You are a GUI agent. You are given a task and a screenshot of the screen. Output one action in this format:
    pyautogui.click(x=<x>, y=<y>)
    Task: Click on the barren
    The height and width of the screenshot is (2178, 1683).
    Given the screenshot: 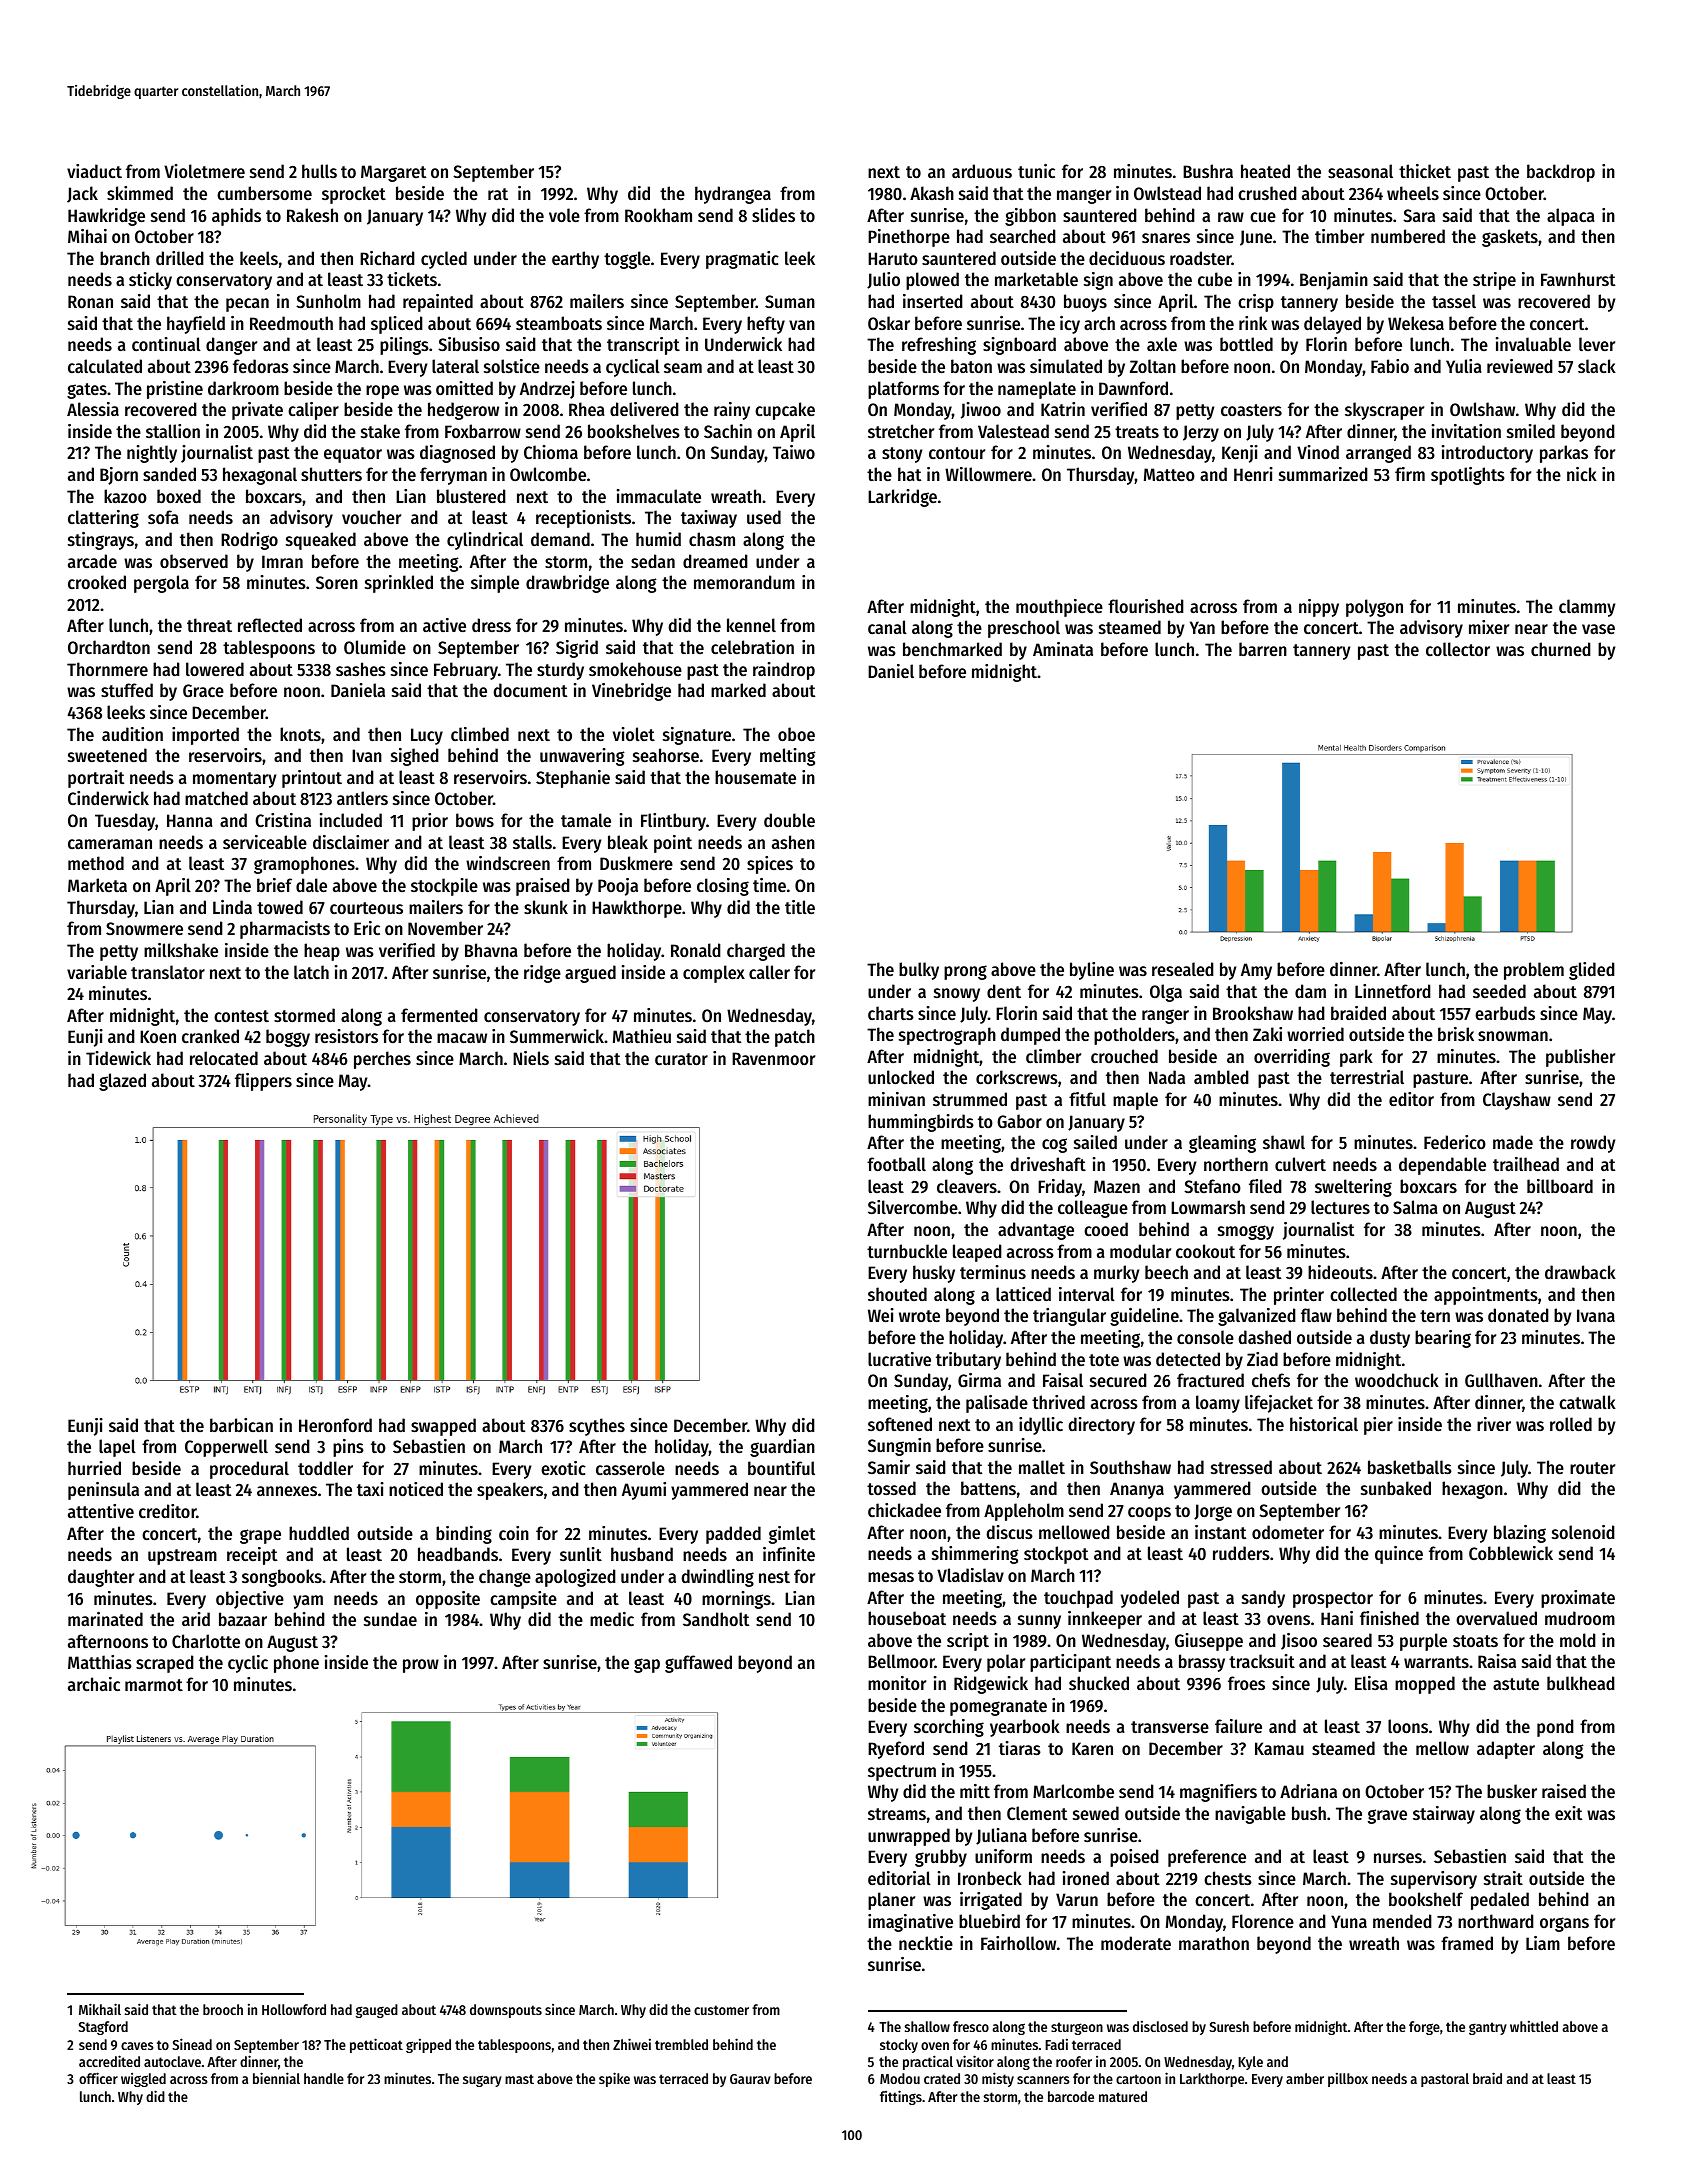 What is the action you would take?
    pyautogui.click(x=1263, y=649)
